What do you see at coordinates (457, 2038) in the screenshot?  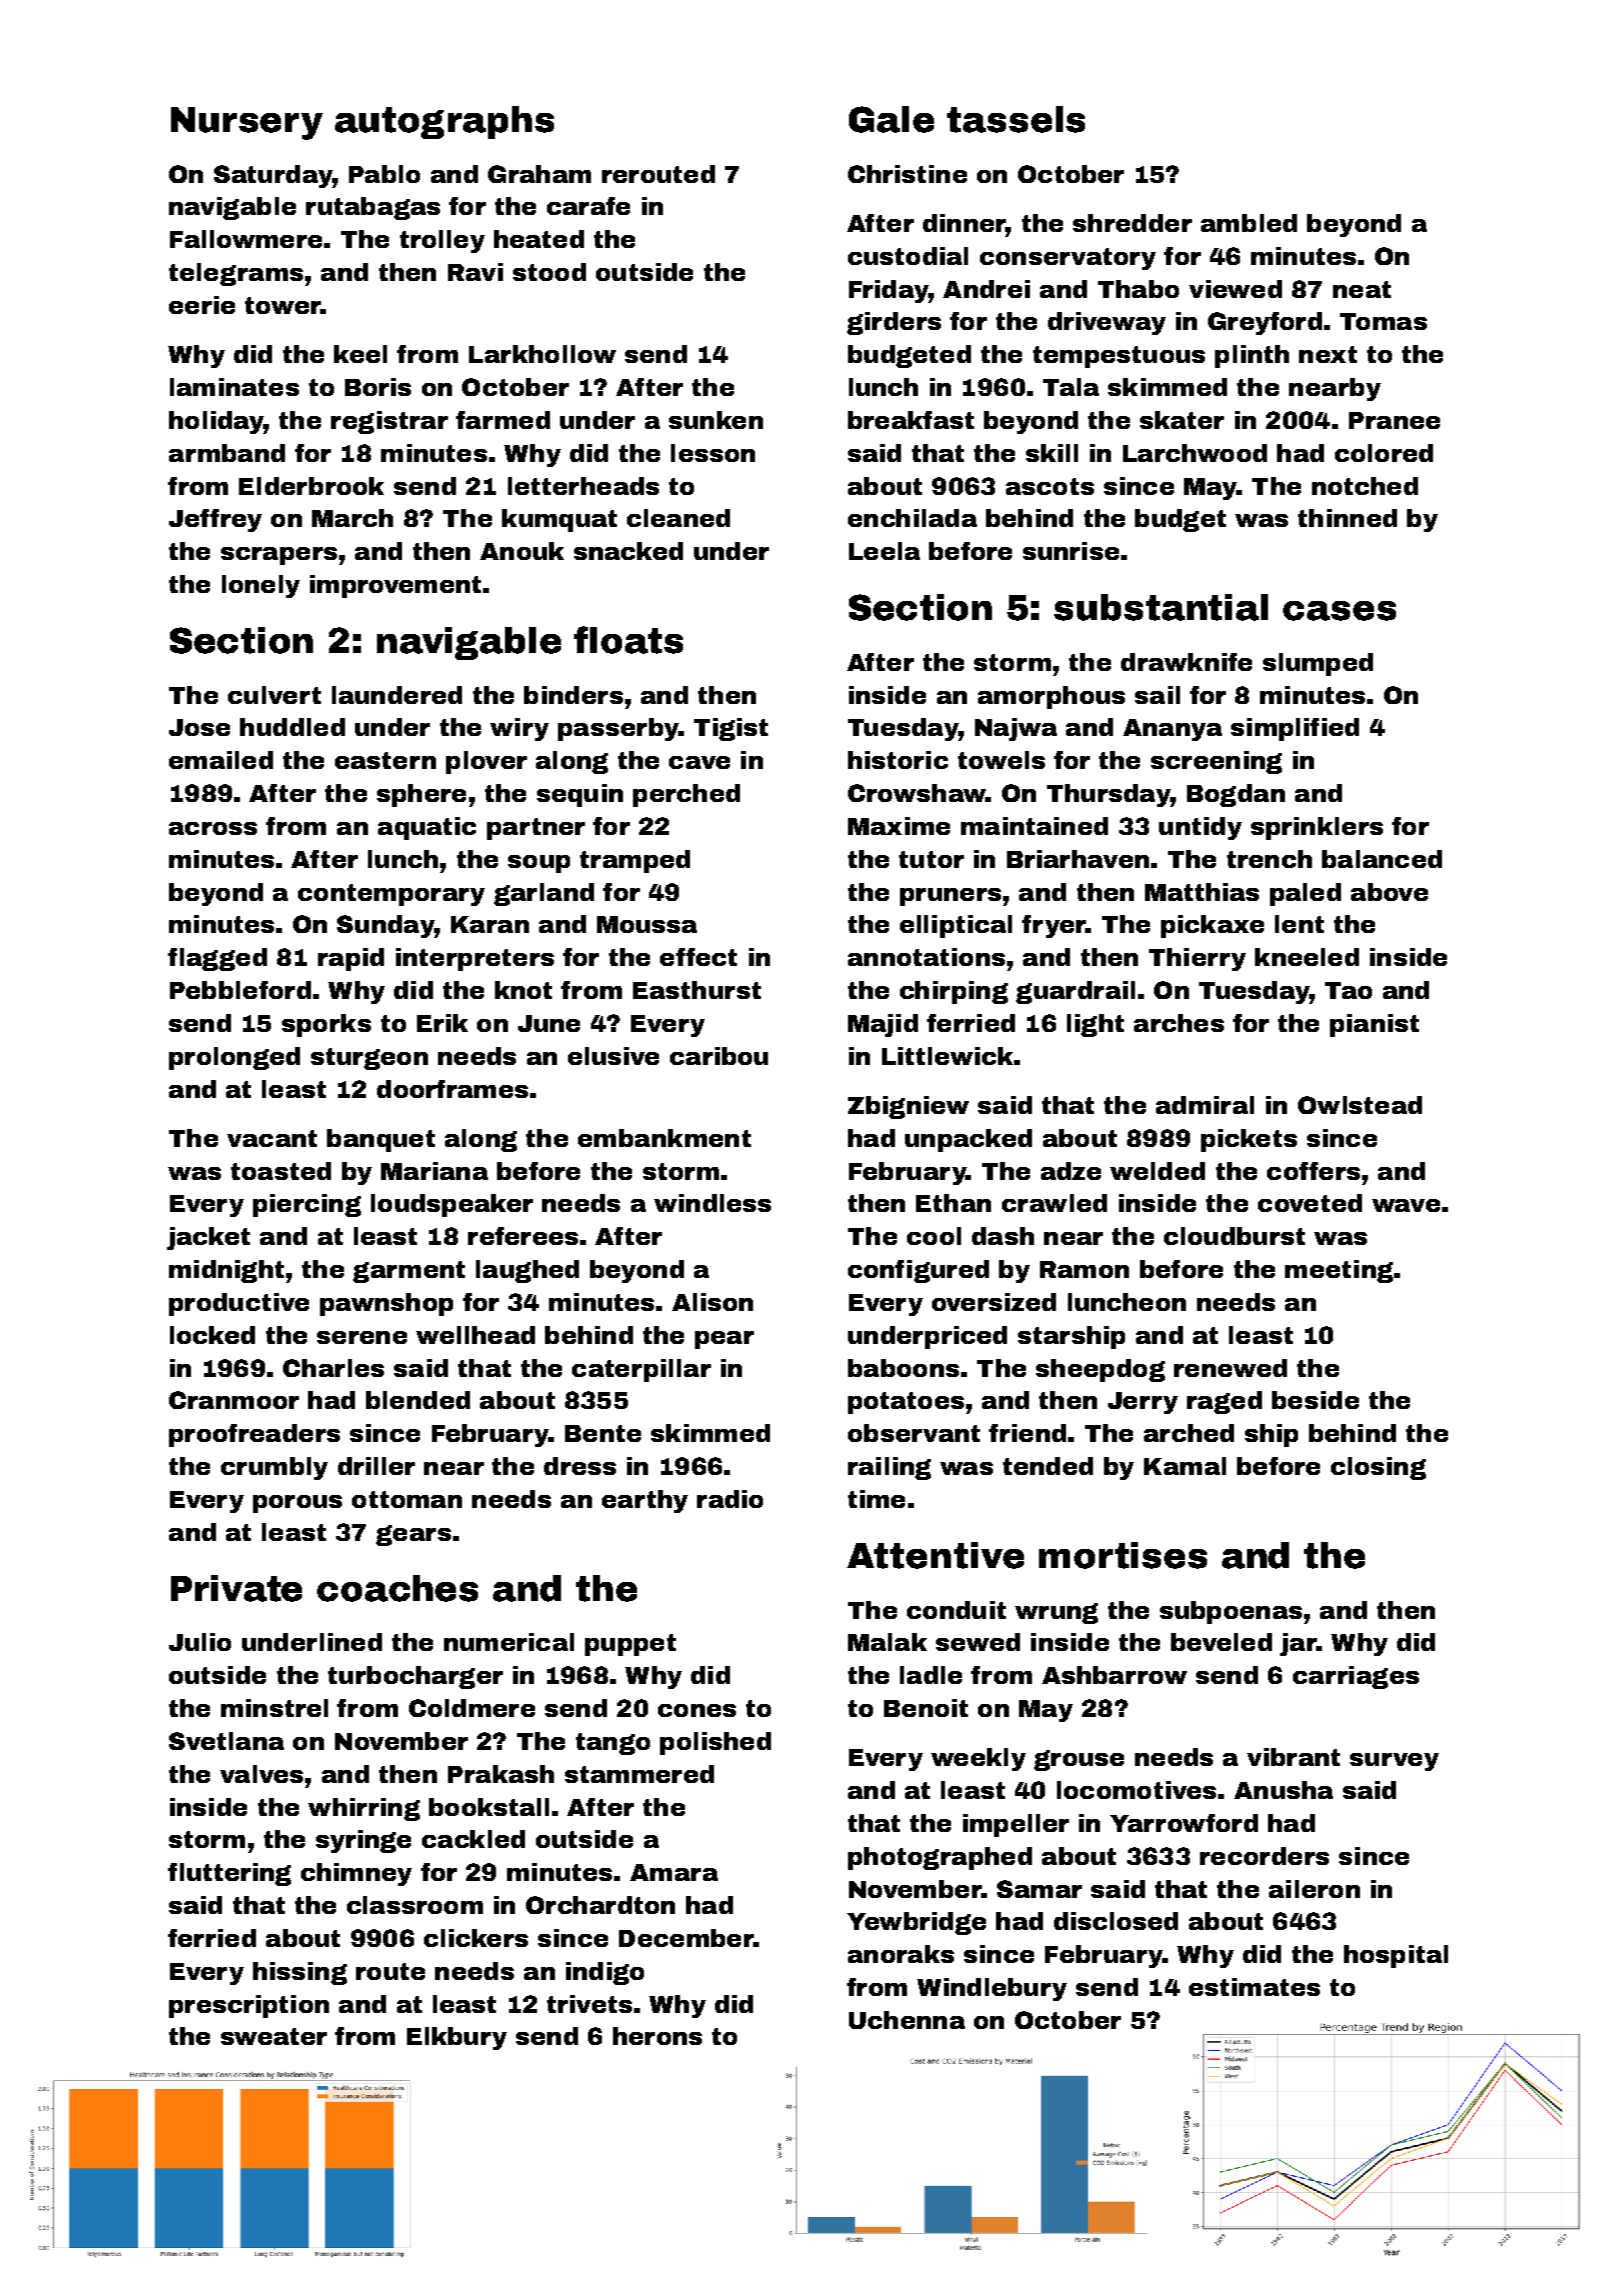 I see `Elkbury` at bounding box center [457, 2038].
